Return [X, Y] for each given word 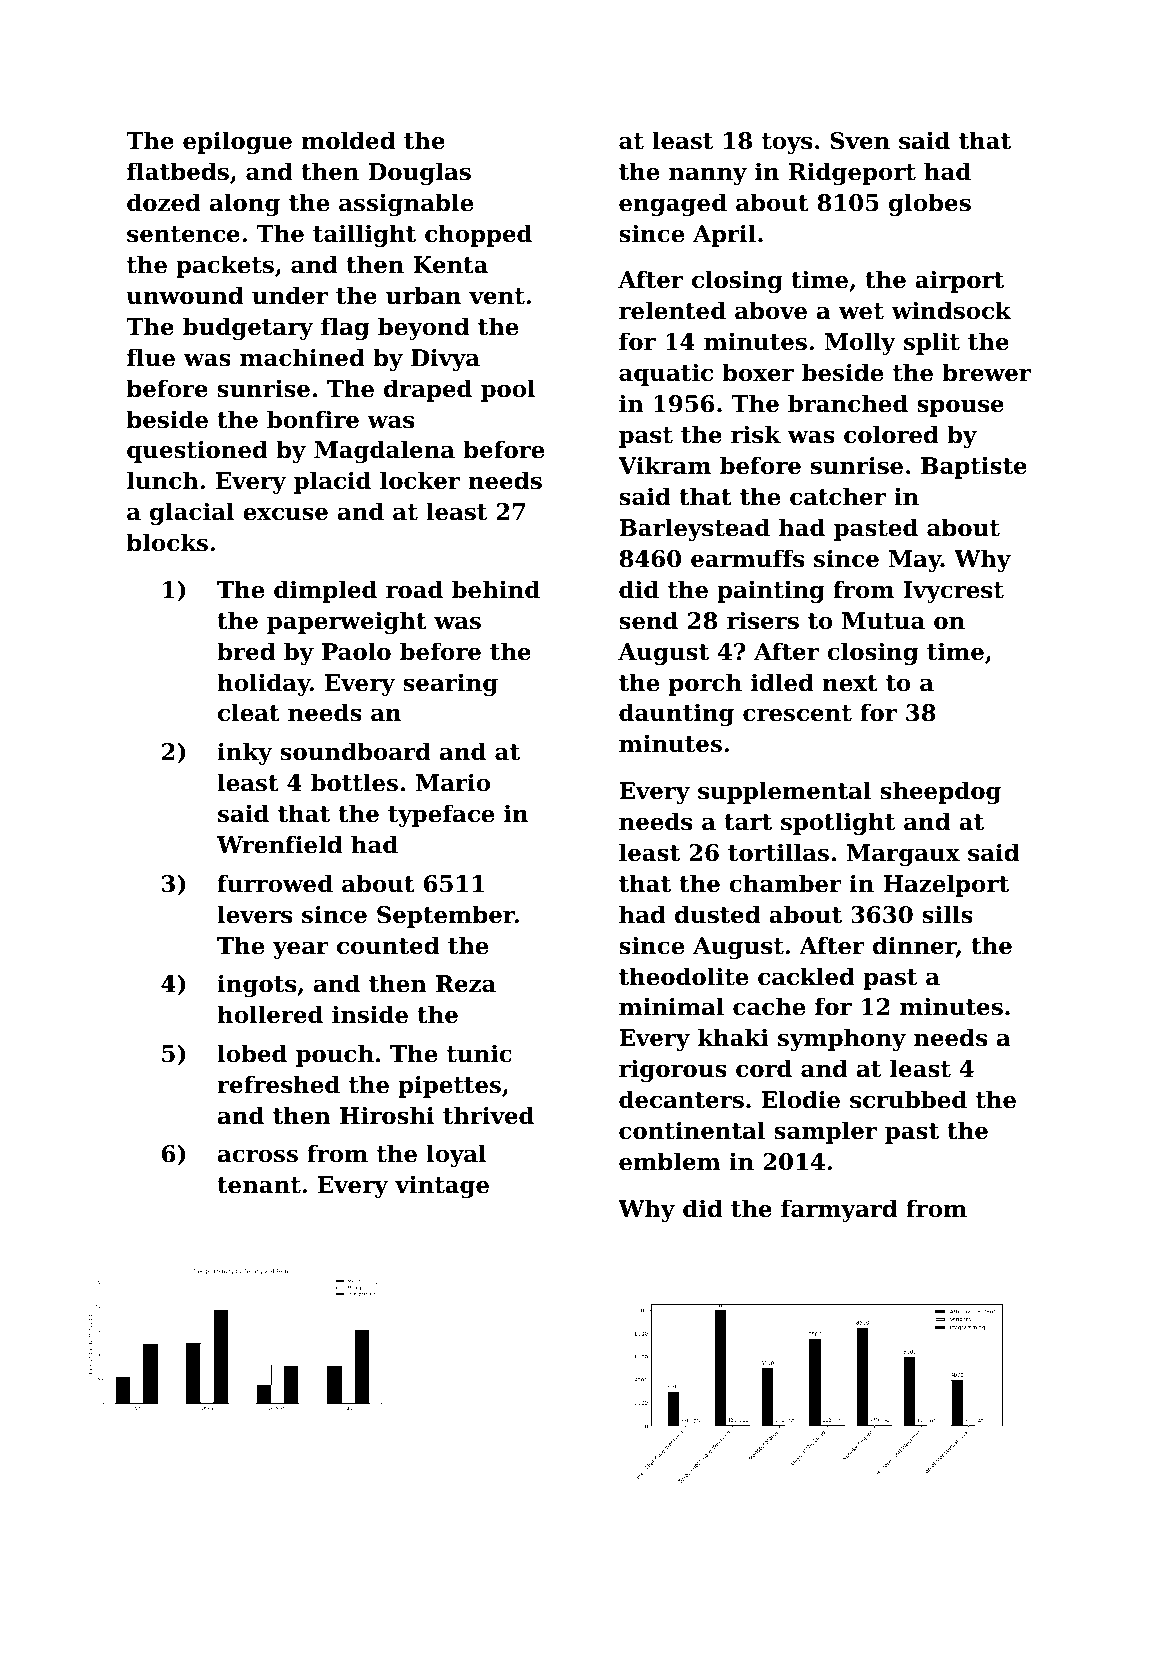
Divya [445, 359]
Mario [453, 782]
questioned [197, 451]
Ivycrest [953, 592]
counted [388, 945]
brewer [986, 372]
